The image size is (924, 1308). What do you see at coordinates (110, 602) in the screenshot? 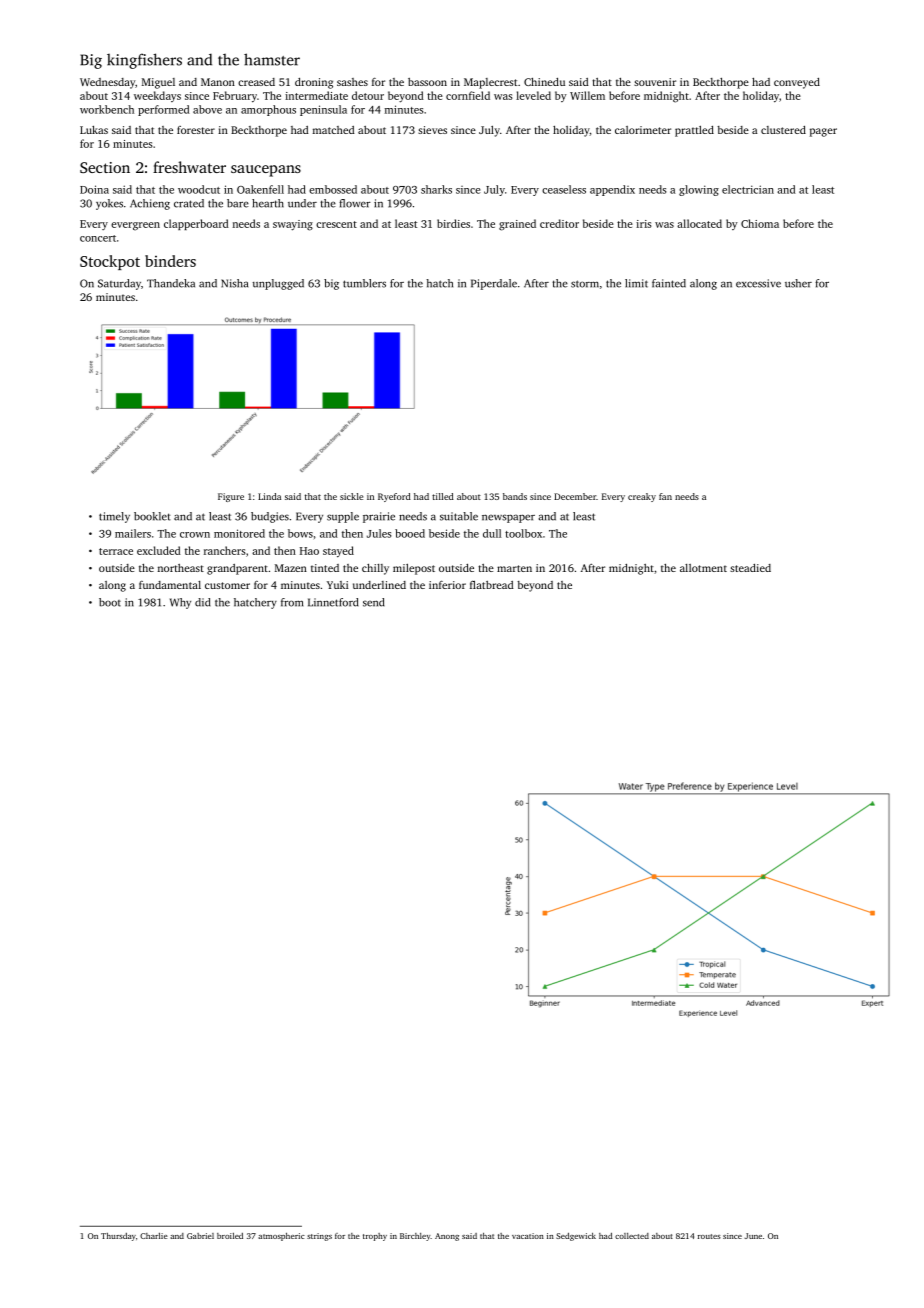
I see `boot` at bounding box center [110, 602].
